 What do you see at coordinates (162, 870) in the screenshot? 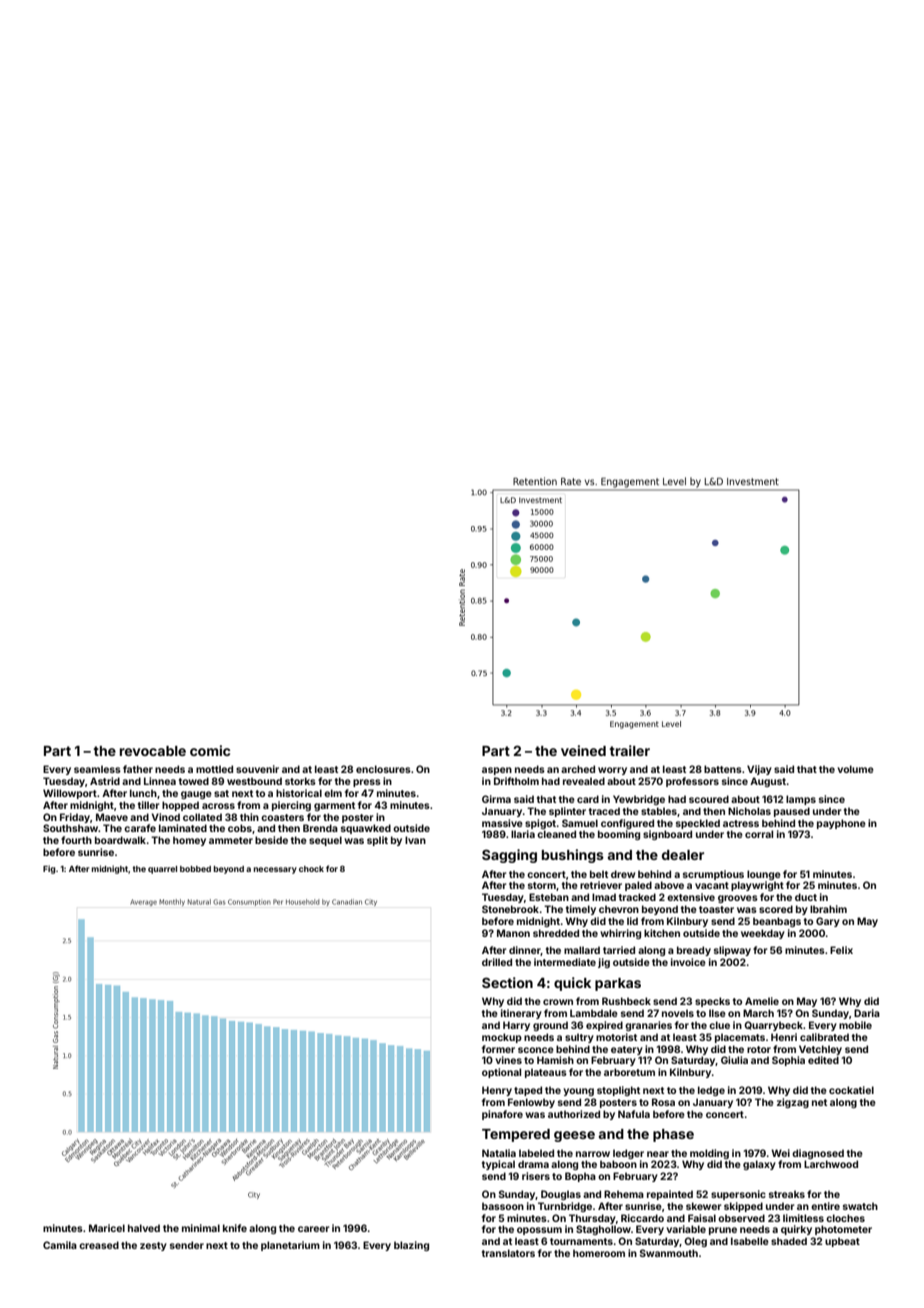
I see `quarrel` at bounding box center [162, 870].
